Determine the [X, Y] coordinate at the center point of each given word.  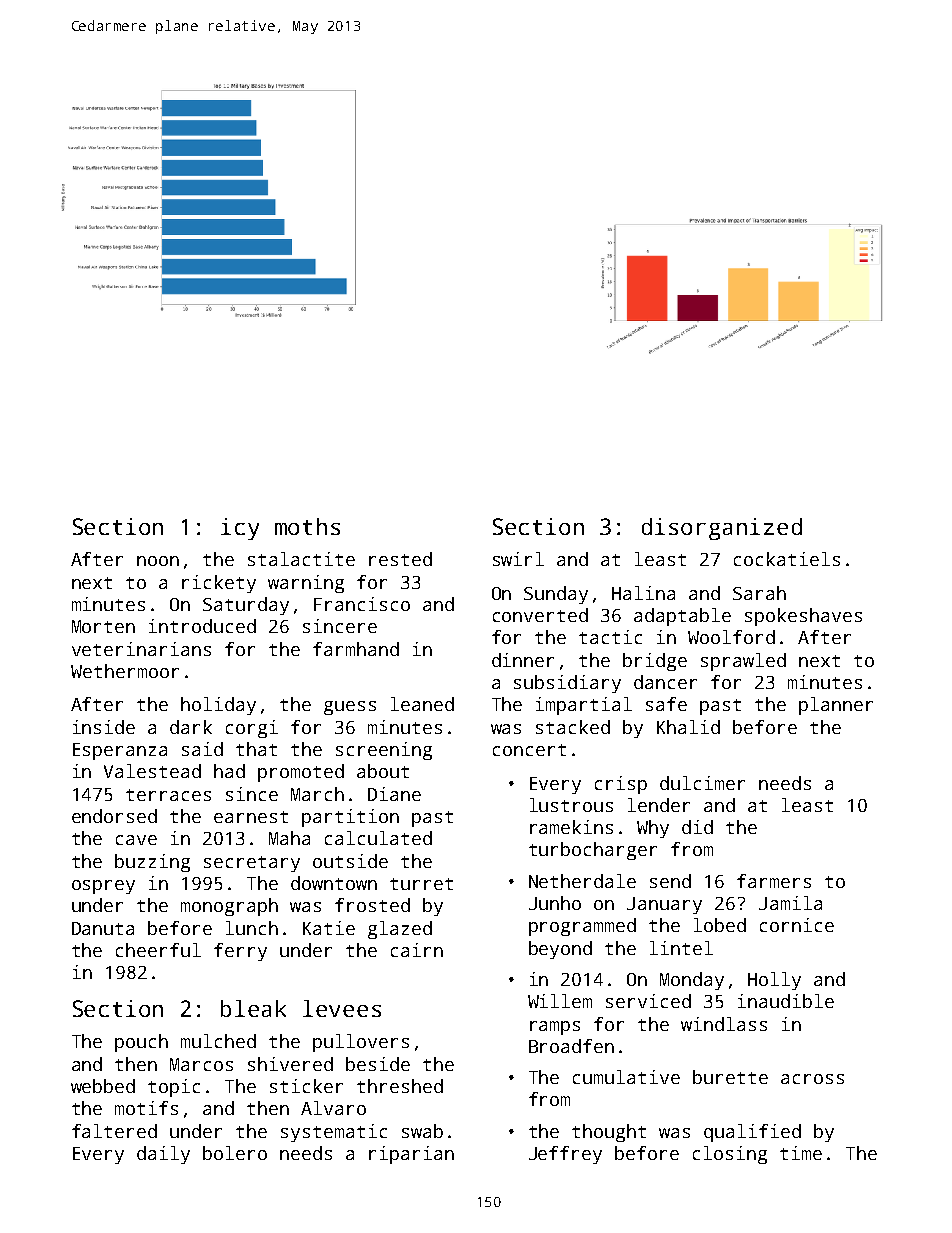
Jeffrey [565, 1155]
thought [609, 1133]
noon [158, 561]
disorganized [722, 529]
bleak [253, 1008]
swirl [518, 559]
